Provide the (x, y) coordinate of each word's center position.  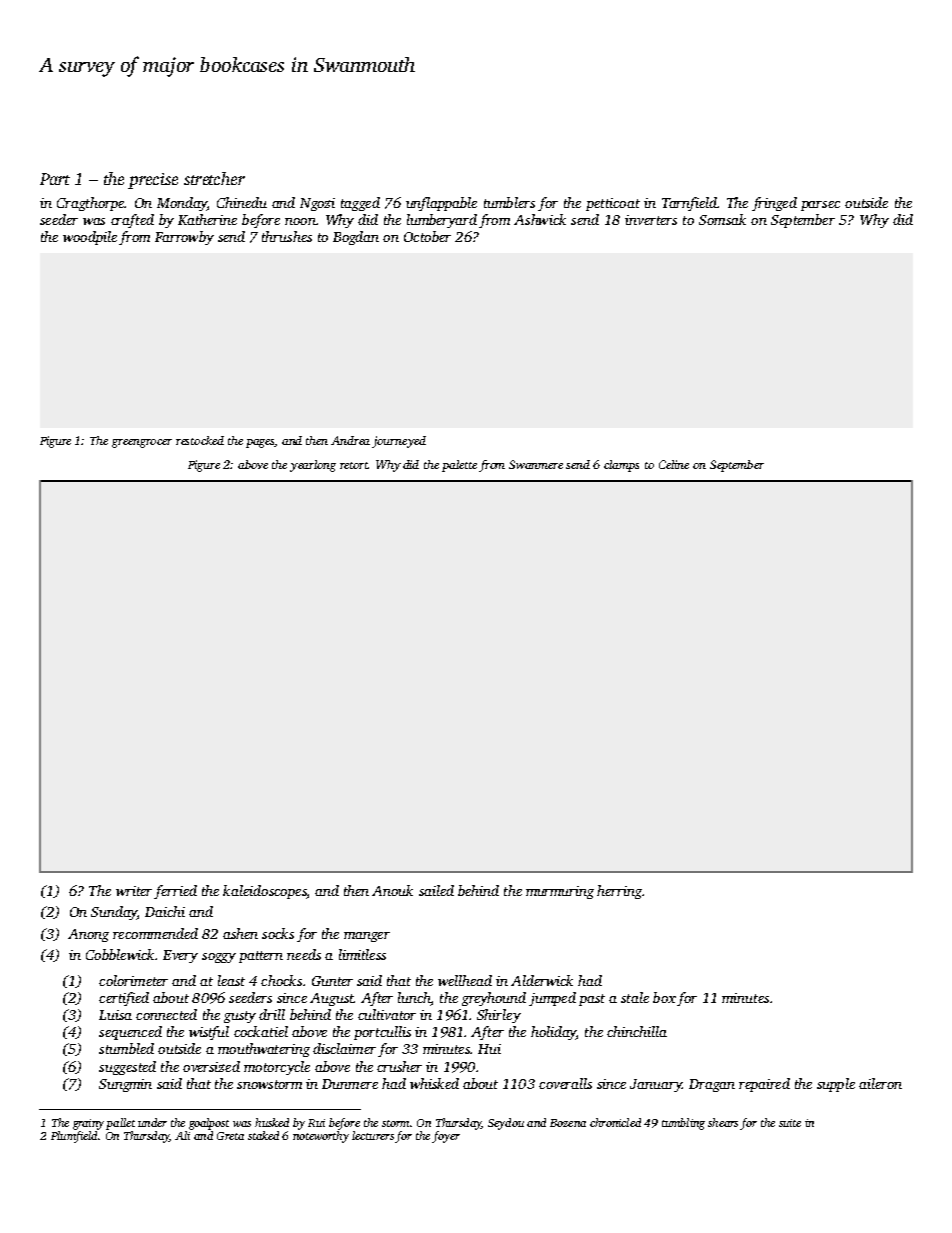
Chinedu (242, 202)
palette (459, 466)
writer (134, 891)
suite (790, 1123)
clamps (621, 466)
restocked (200, 440)
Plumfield (74, 1137)
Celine (674, 464)
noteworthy (321, 1137)
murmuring (560, 892)
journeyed (399, 442)
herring (619, 892)
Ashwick (540, 219)
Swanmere (536, 464)
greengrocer (142, 443)
